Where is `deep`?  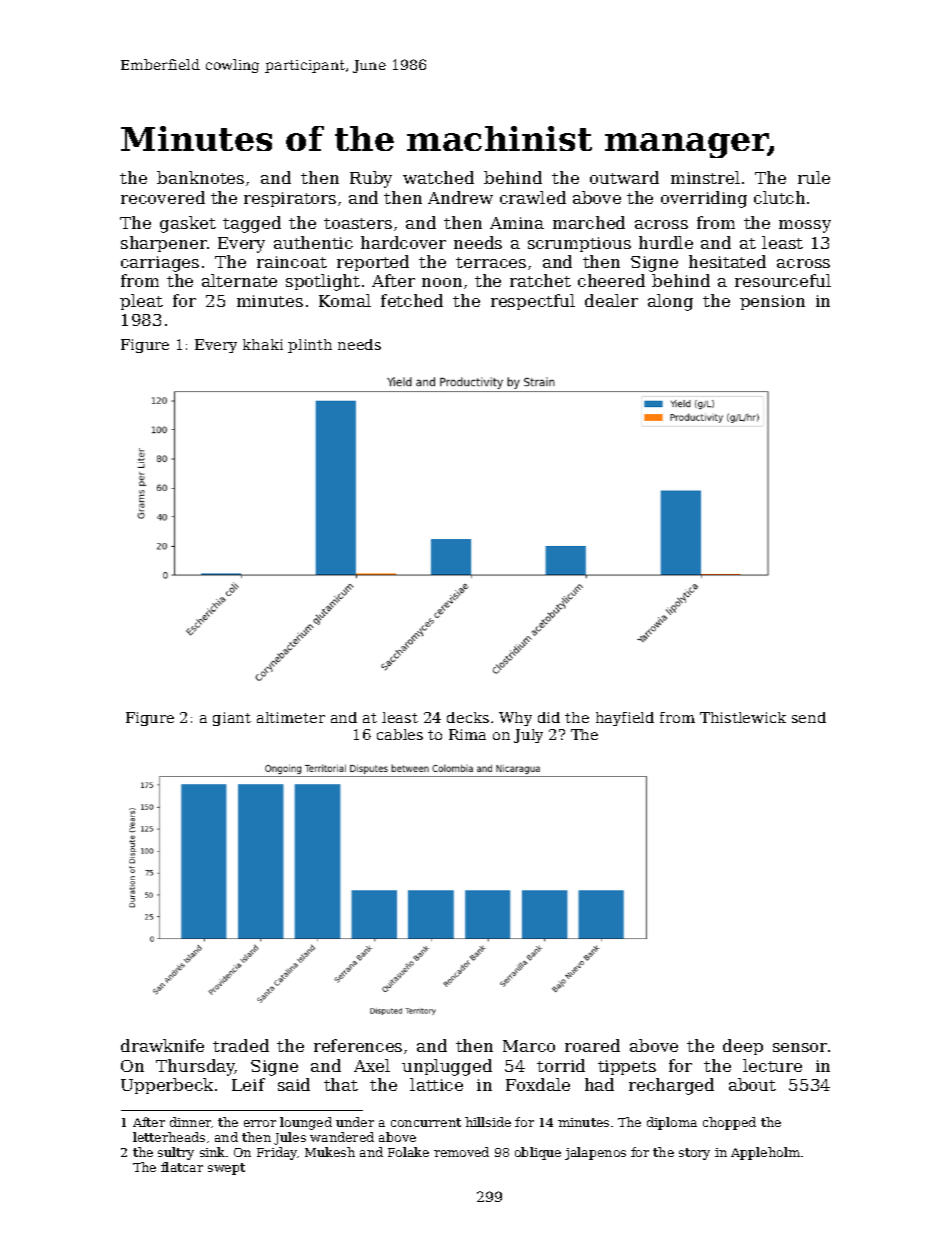
deep is located at coordinates (743, 1047).
